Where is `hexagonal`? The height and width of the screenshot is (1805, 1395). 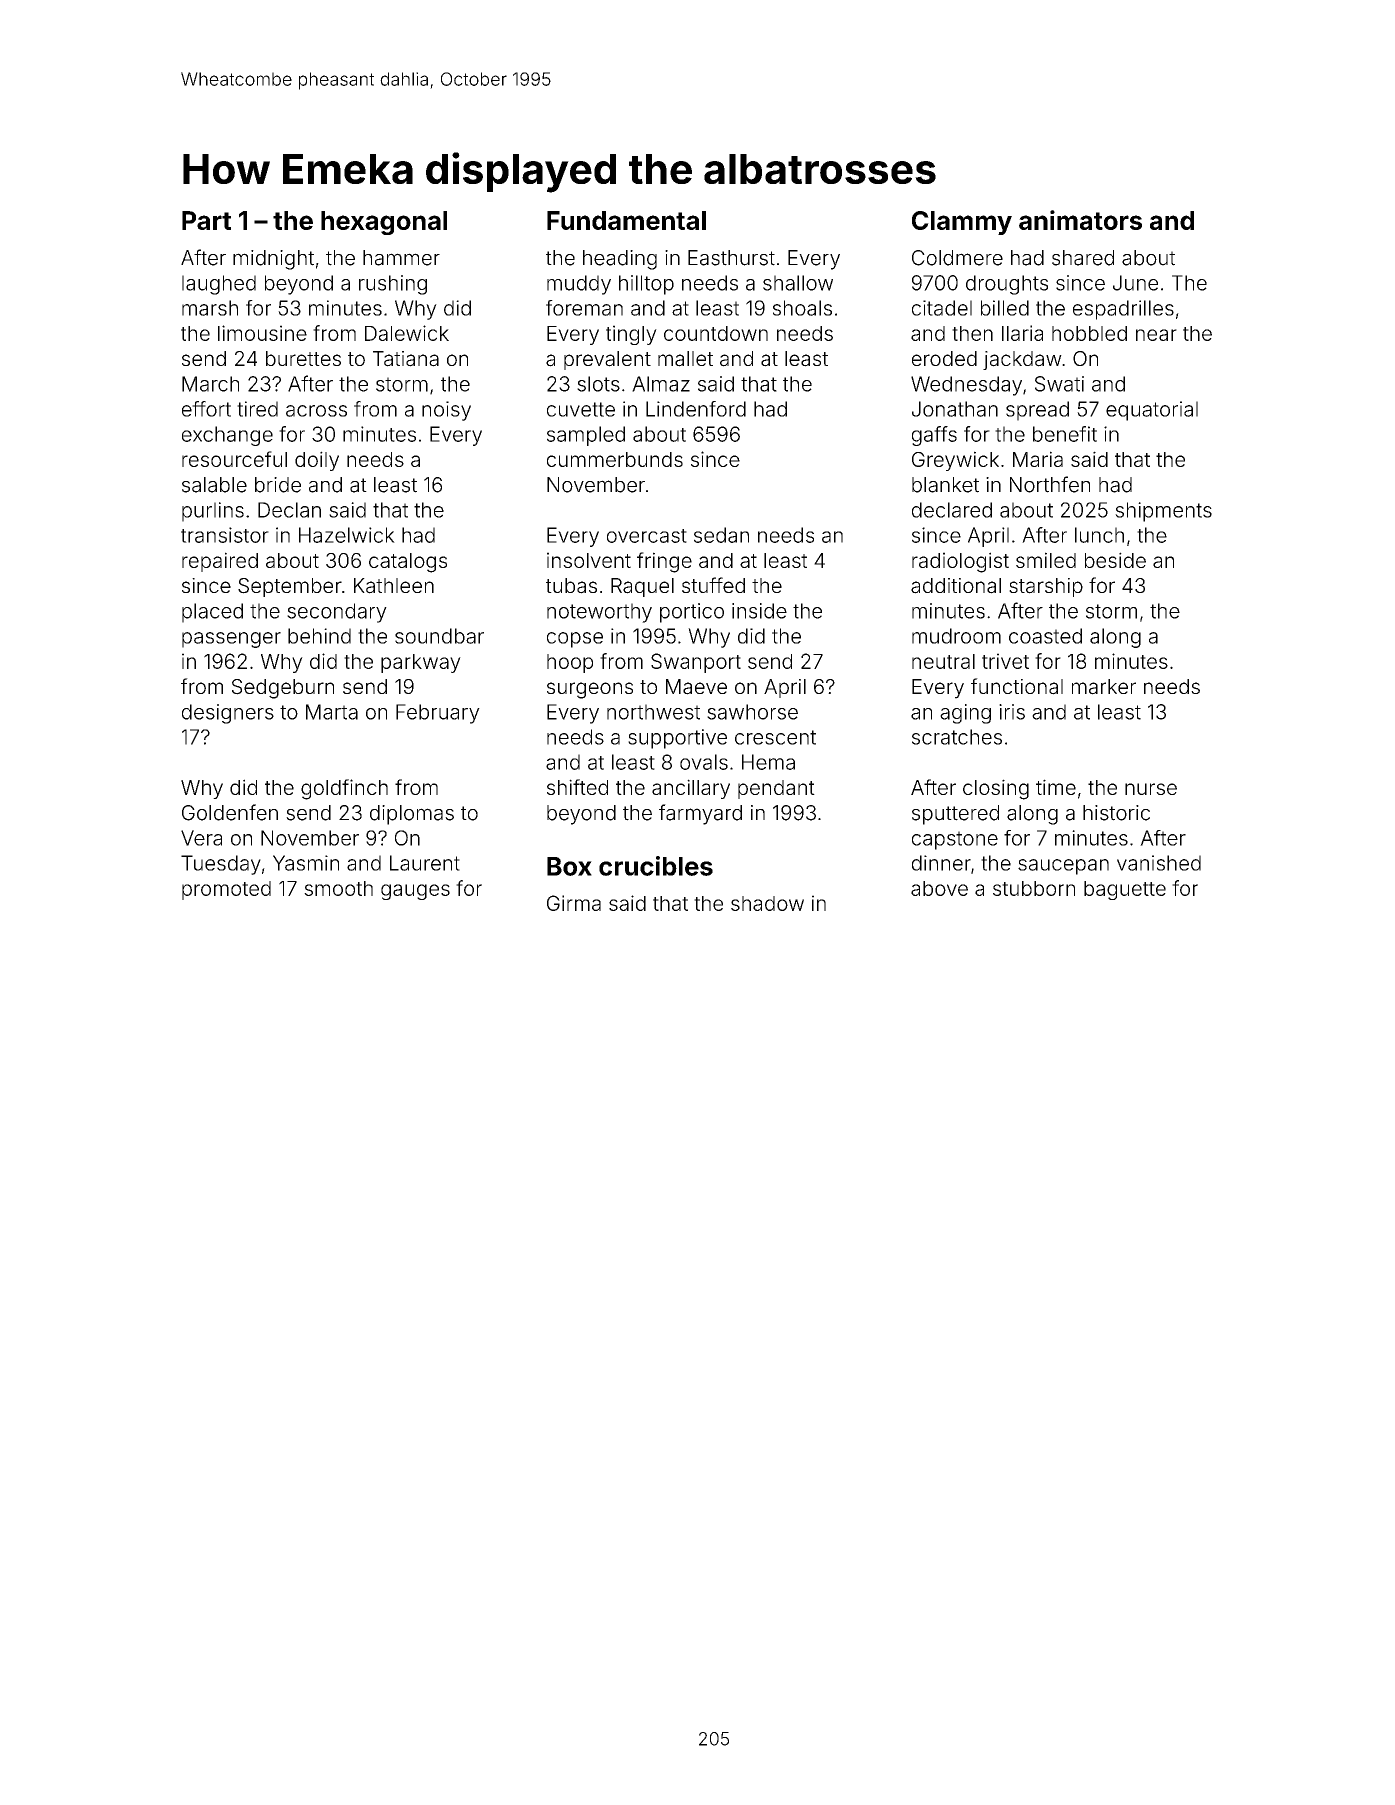 hexagonal is located at coordinates (384, 223).
